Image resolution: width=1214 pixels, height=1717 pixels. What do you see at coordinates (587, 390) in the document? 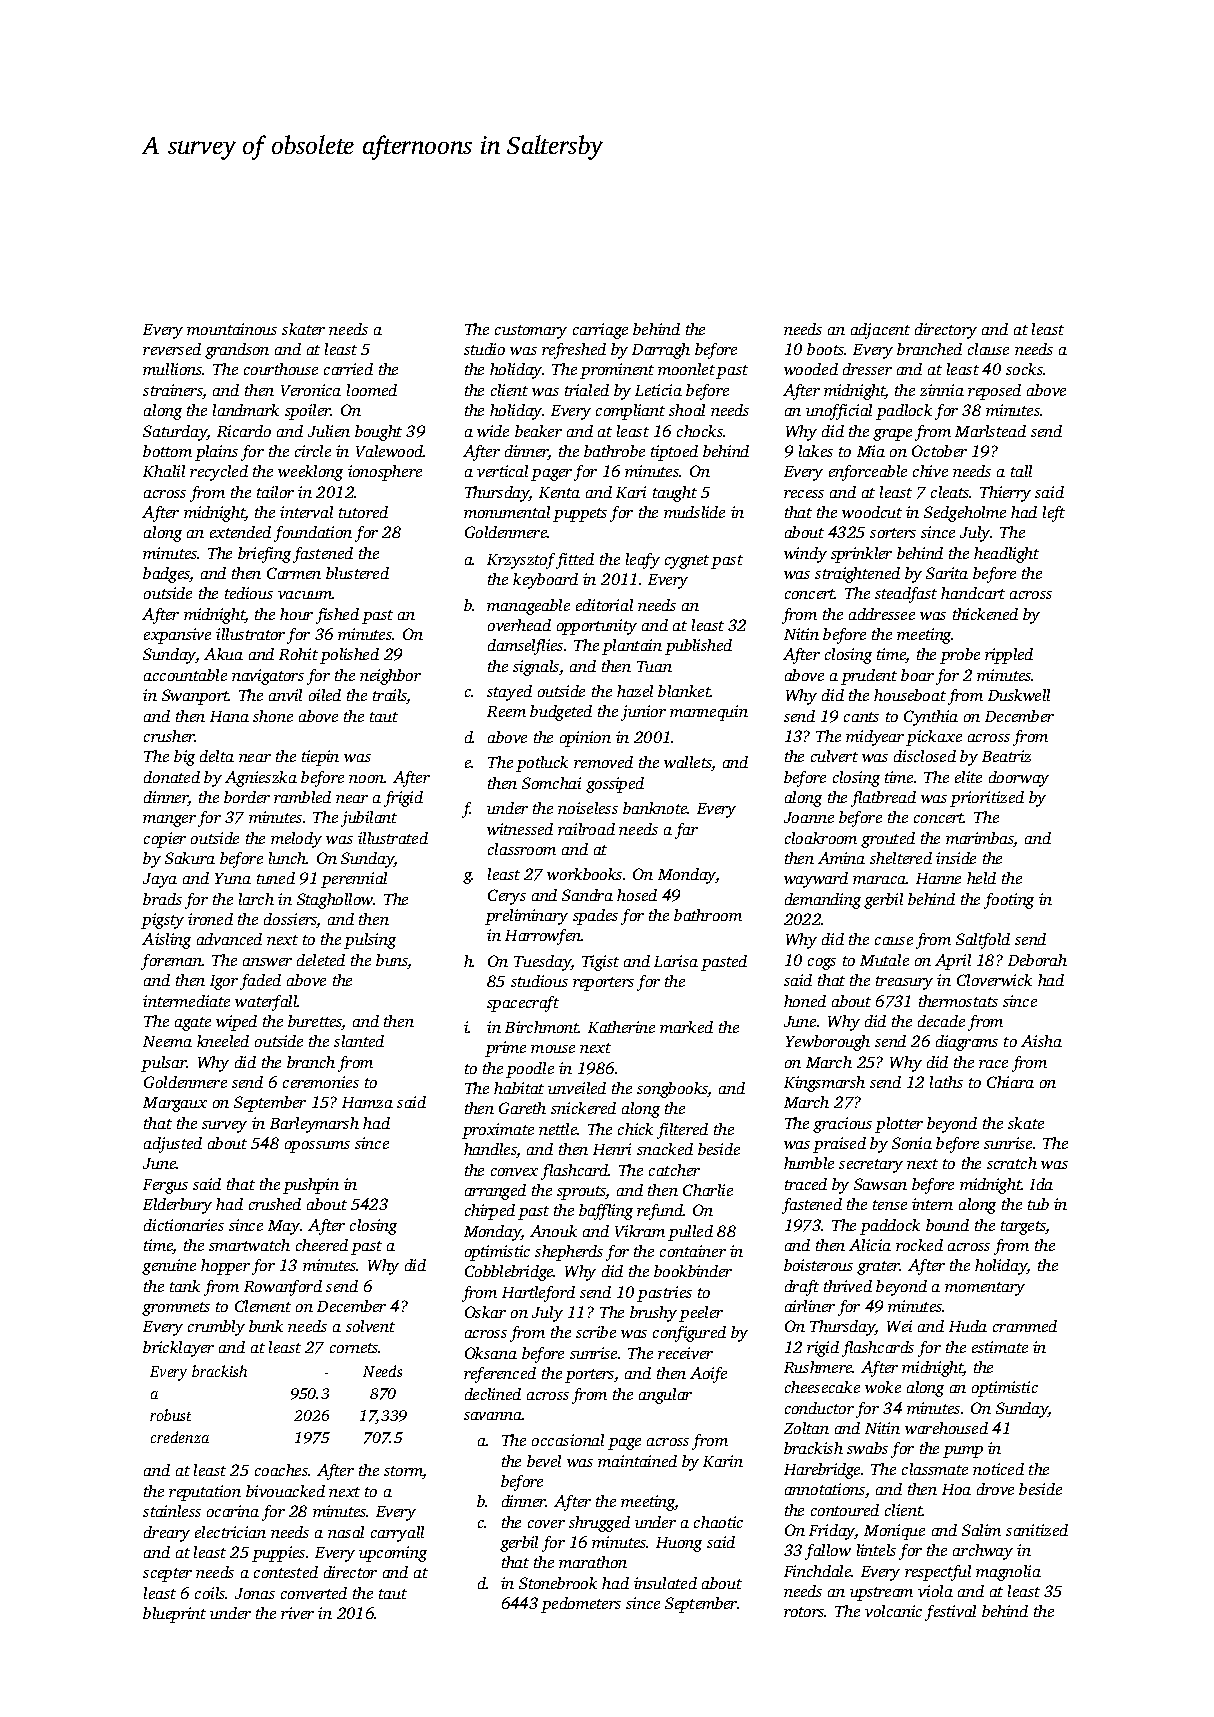
I see `trialed` at bounding box center [587, 390].
